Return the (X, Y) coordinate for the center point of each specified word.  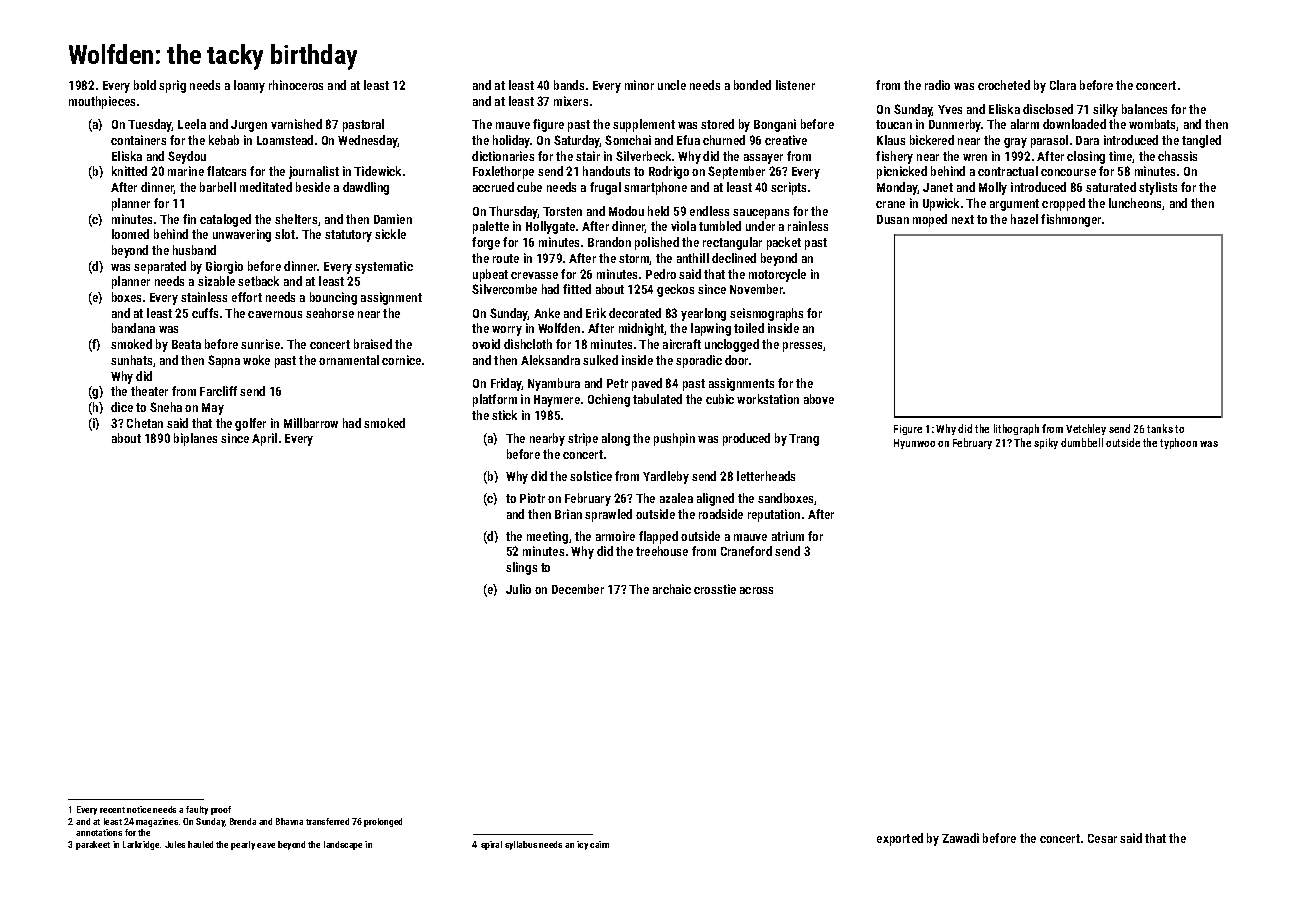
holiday (512, 141)
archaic (672, 589)
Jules (175, 844)
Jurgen (249, 126)
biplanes (195, 439)
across (756, 590)
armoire (615, 536)
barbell (218, 187)
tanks (1160, 428)
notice (139, 809)
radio (937, 85)
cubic (720, 399)
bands (569, 85)
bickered (932, 140)
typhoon (1178, 443)
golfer (250, 424)
